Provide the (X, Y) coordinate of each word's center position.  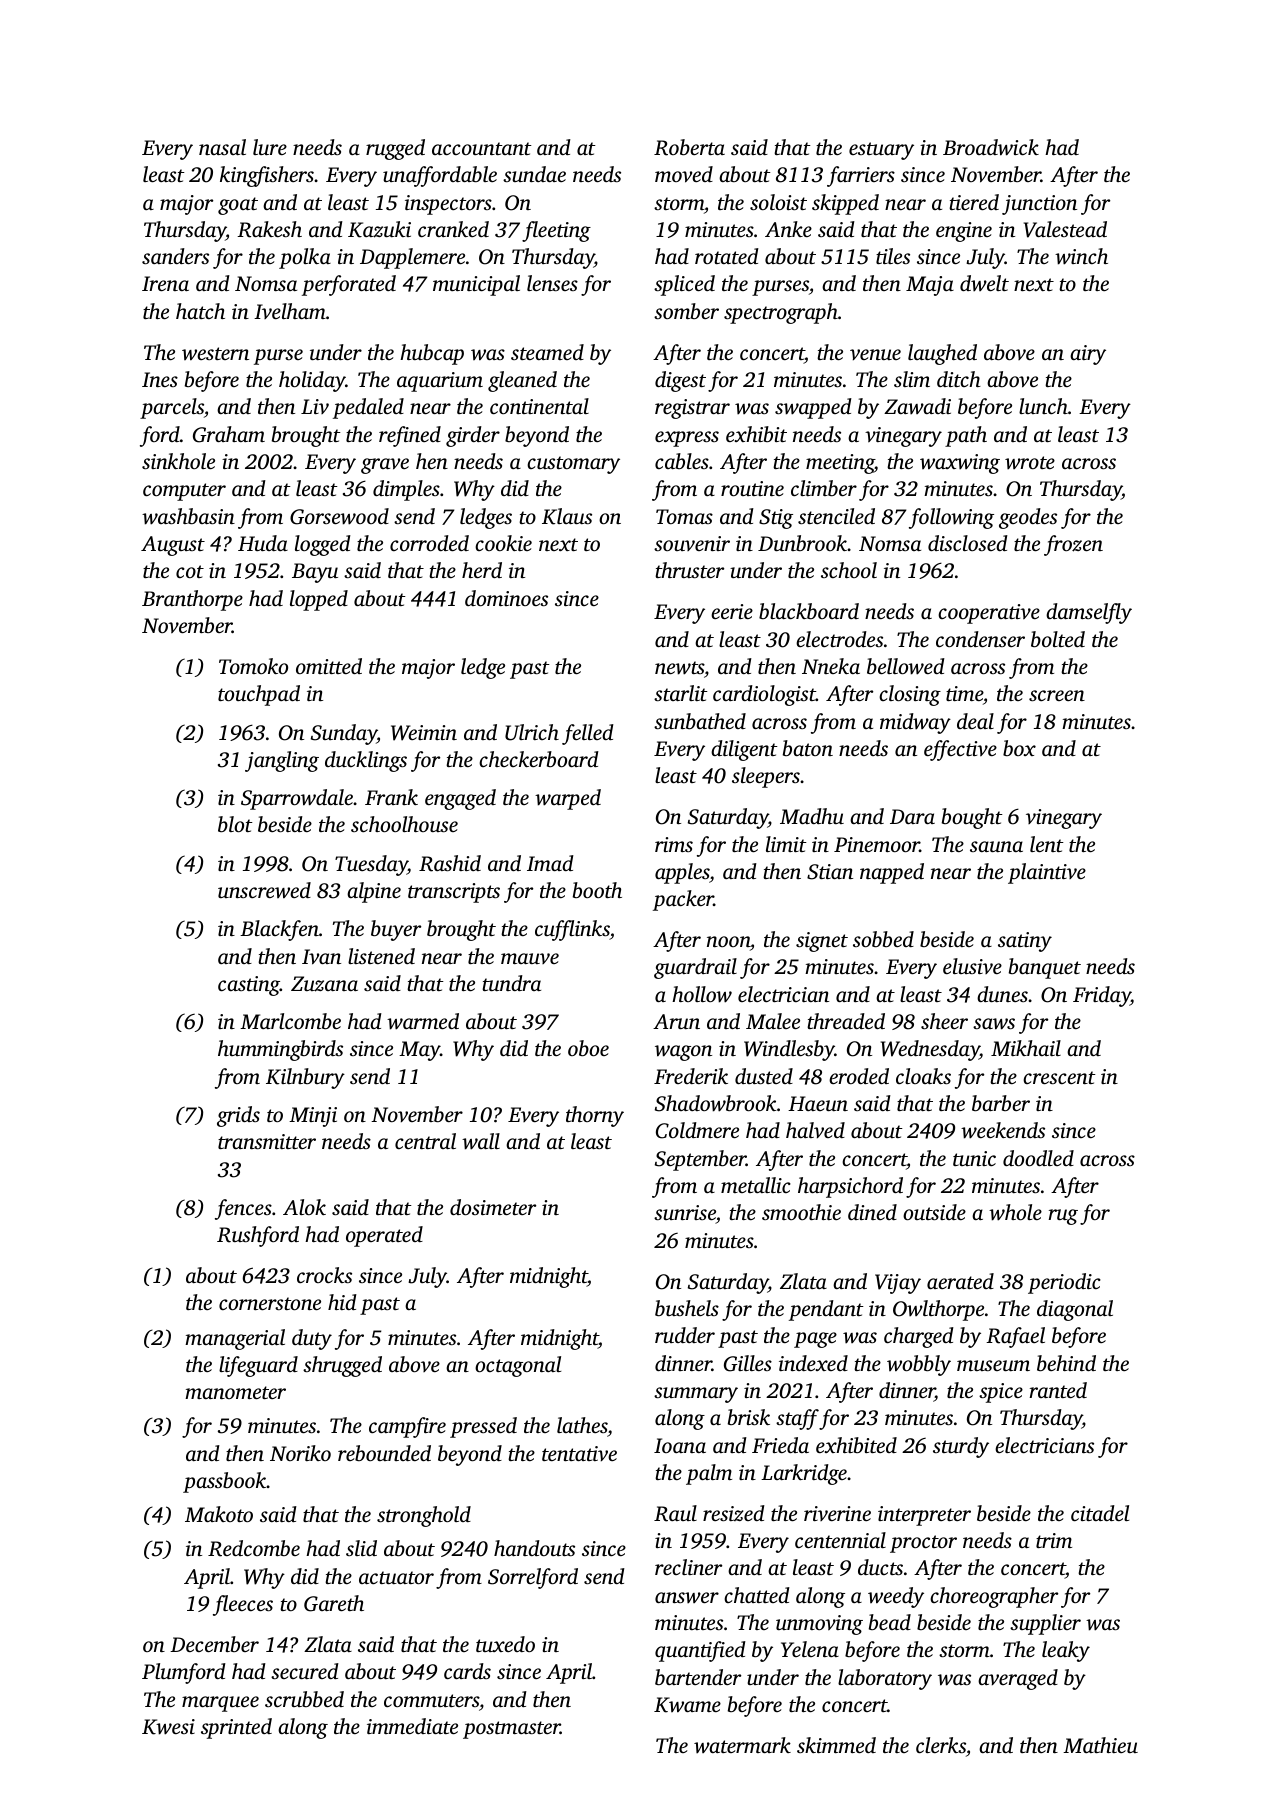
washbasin (188, 516)
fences (243, 1209)
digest (680, 381)
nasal (222, 147)
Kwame (687, 1705)
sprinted (236, 1728)
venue (875, 354)
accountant (482, 148)
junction (1039, 205)
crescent (1059, 1077)
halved (815, 1130)
